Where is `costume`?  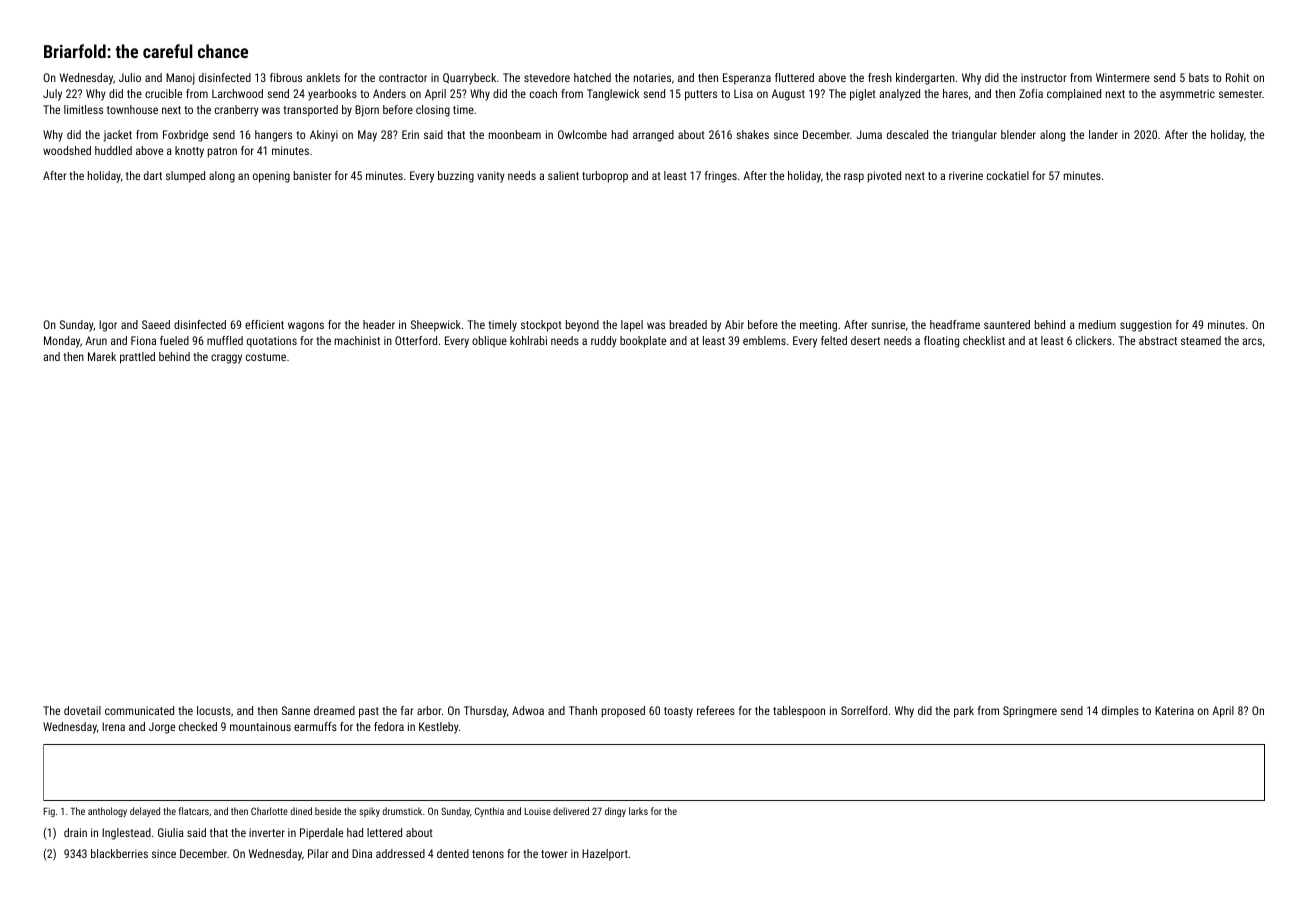
costume is located at coordinates (266, 357).
